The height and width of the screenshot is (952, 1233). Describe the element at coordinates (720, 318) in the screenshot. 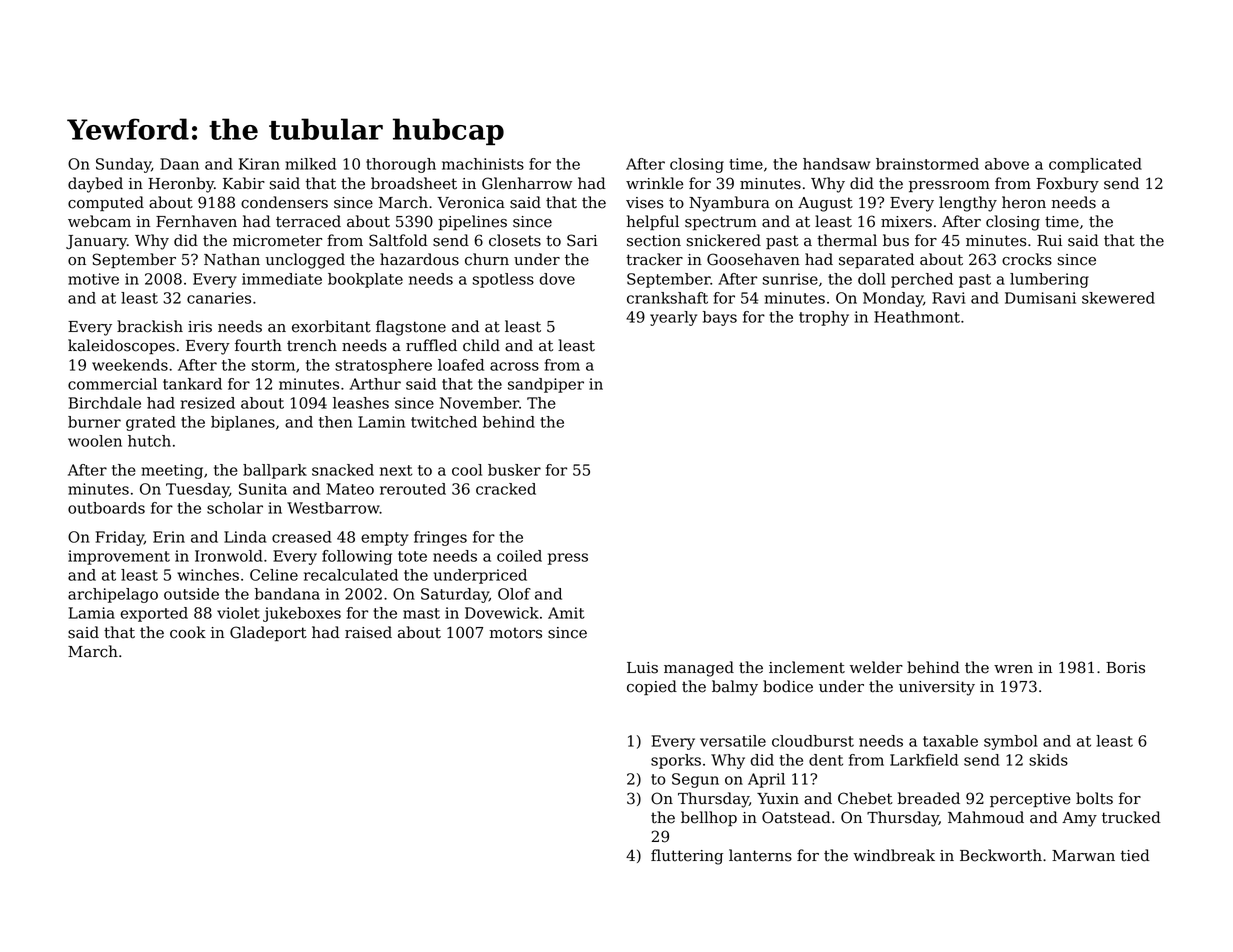

I see `bays` at that location.
